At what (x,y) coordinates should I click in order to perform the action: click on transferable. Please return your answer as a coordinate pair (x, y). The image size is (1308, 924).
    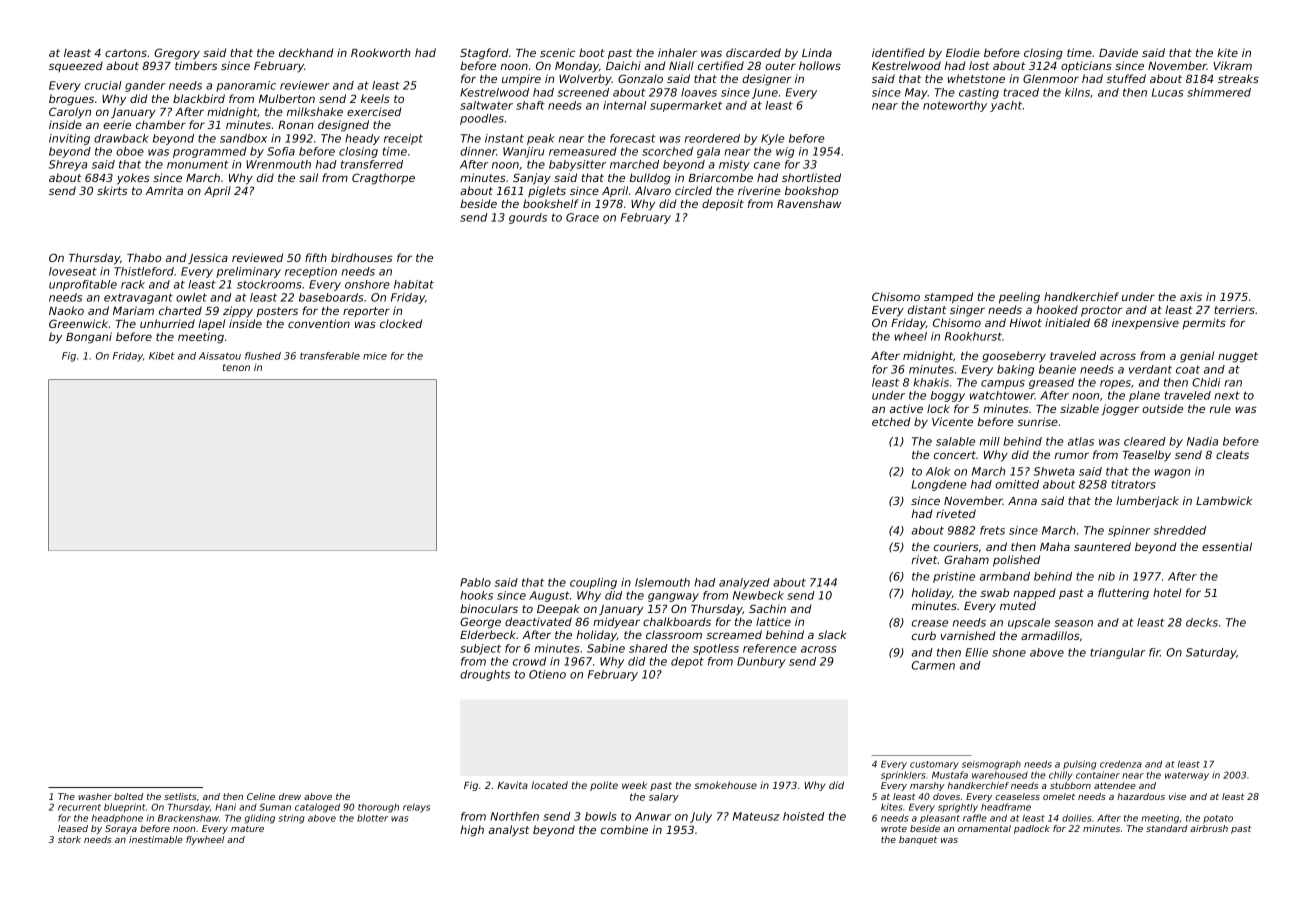
    Looking at the image, I should click on (330, 356).
